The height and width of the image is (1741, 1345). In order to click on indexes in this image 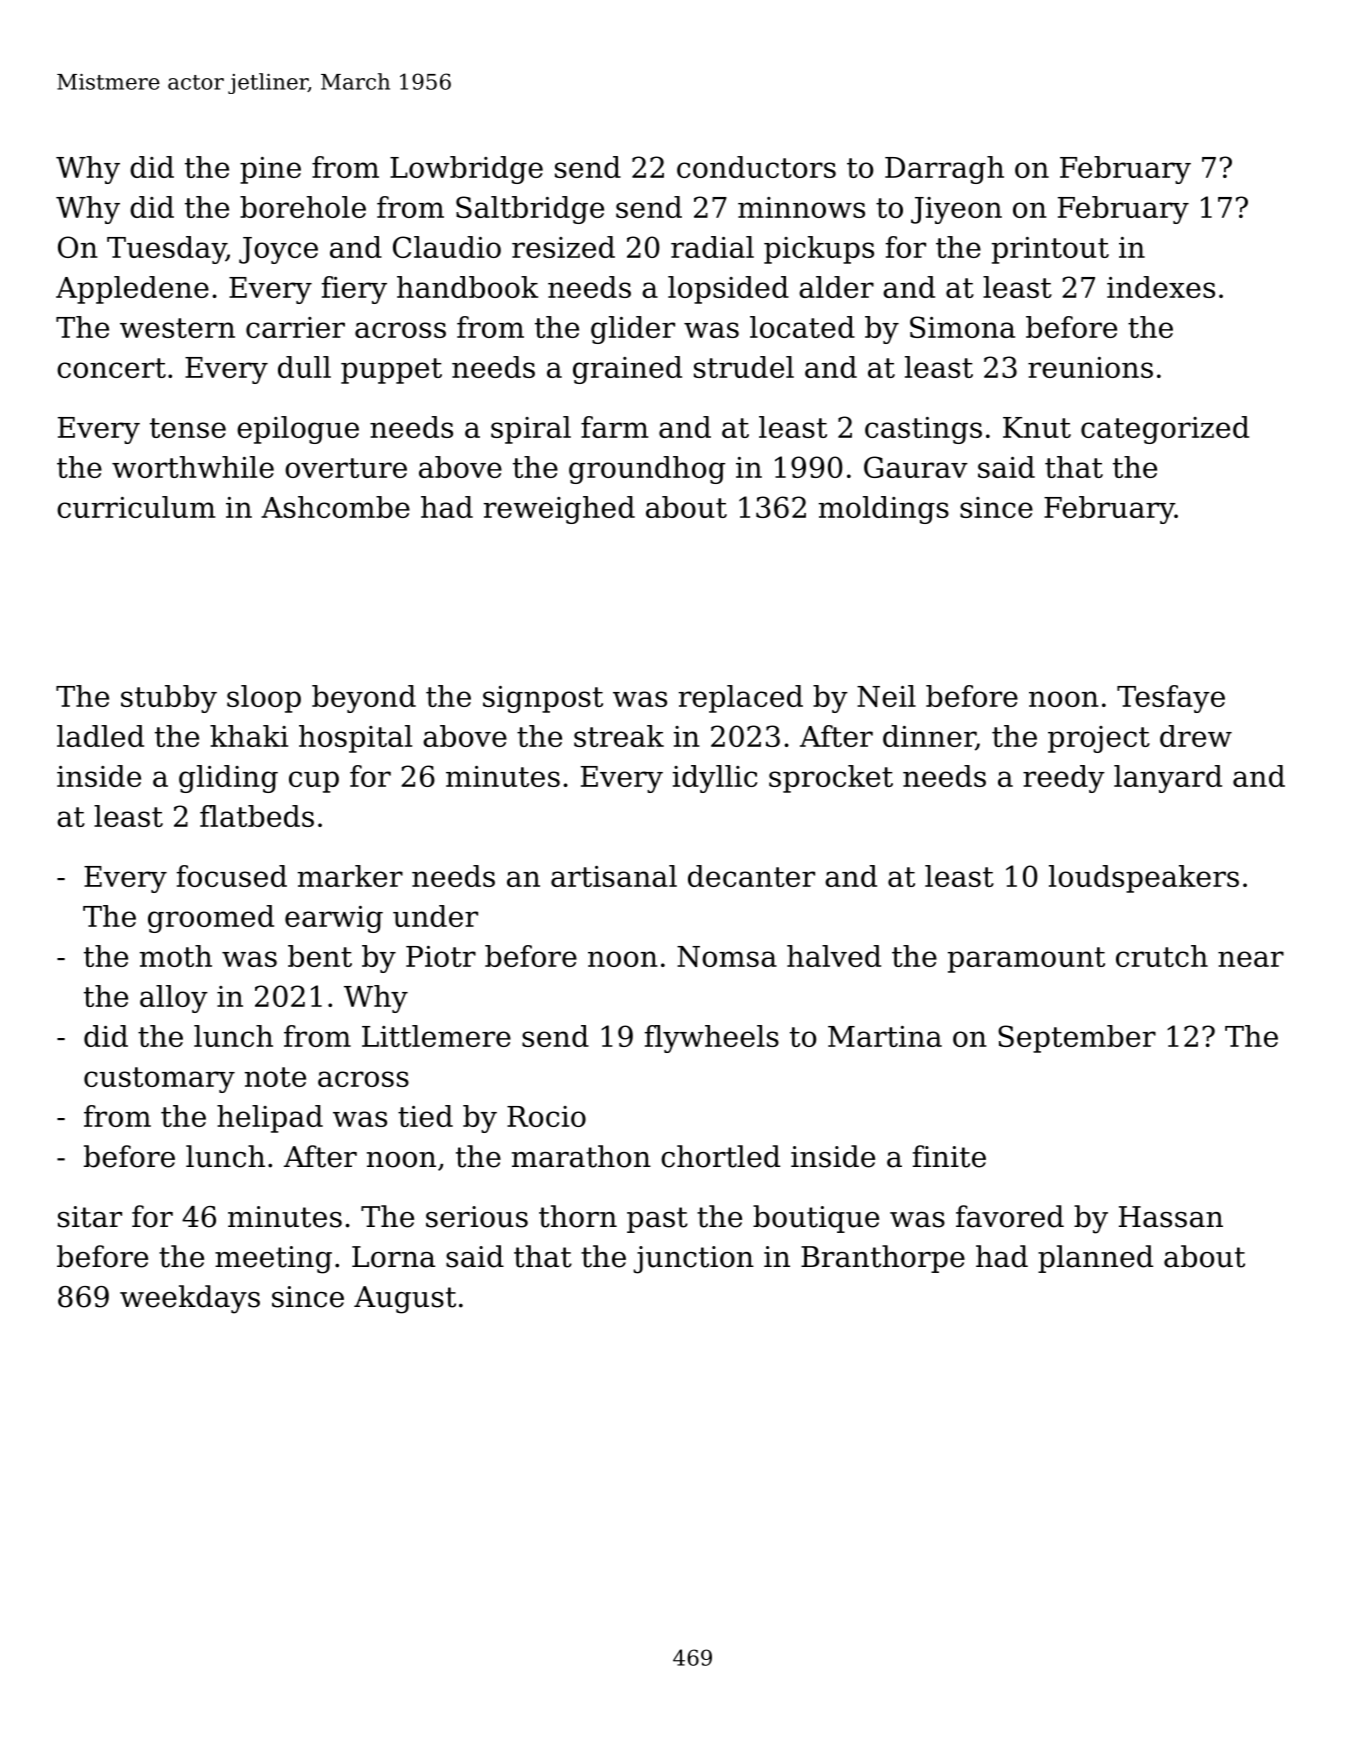, I will do `click(1161, 287)`.
